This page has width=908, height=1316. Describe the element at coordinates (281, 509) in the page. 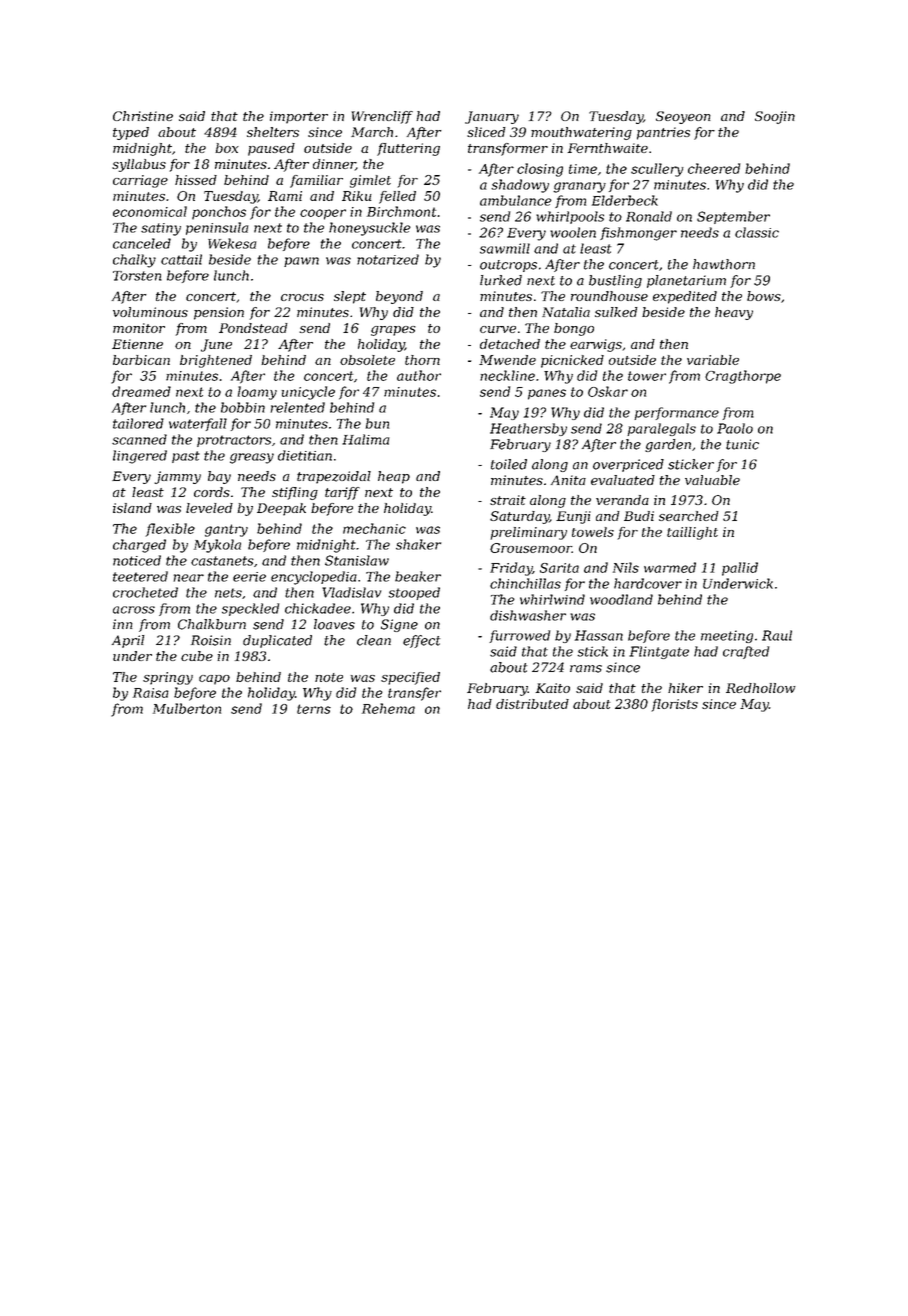

I see `Deepak` at that location.
